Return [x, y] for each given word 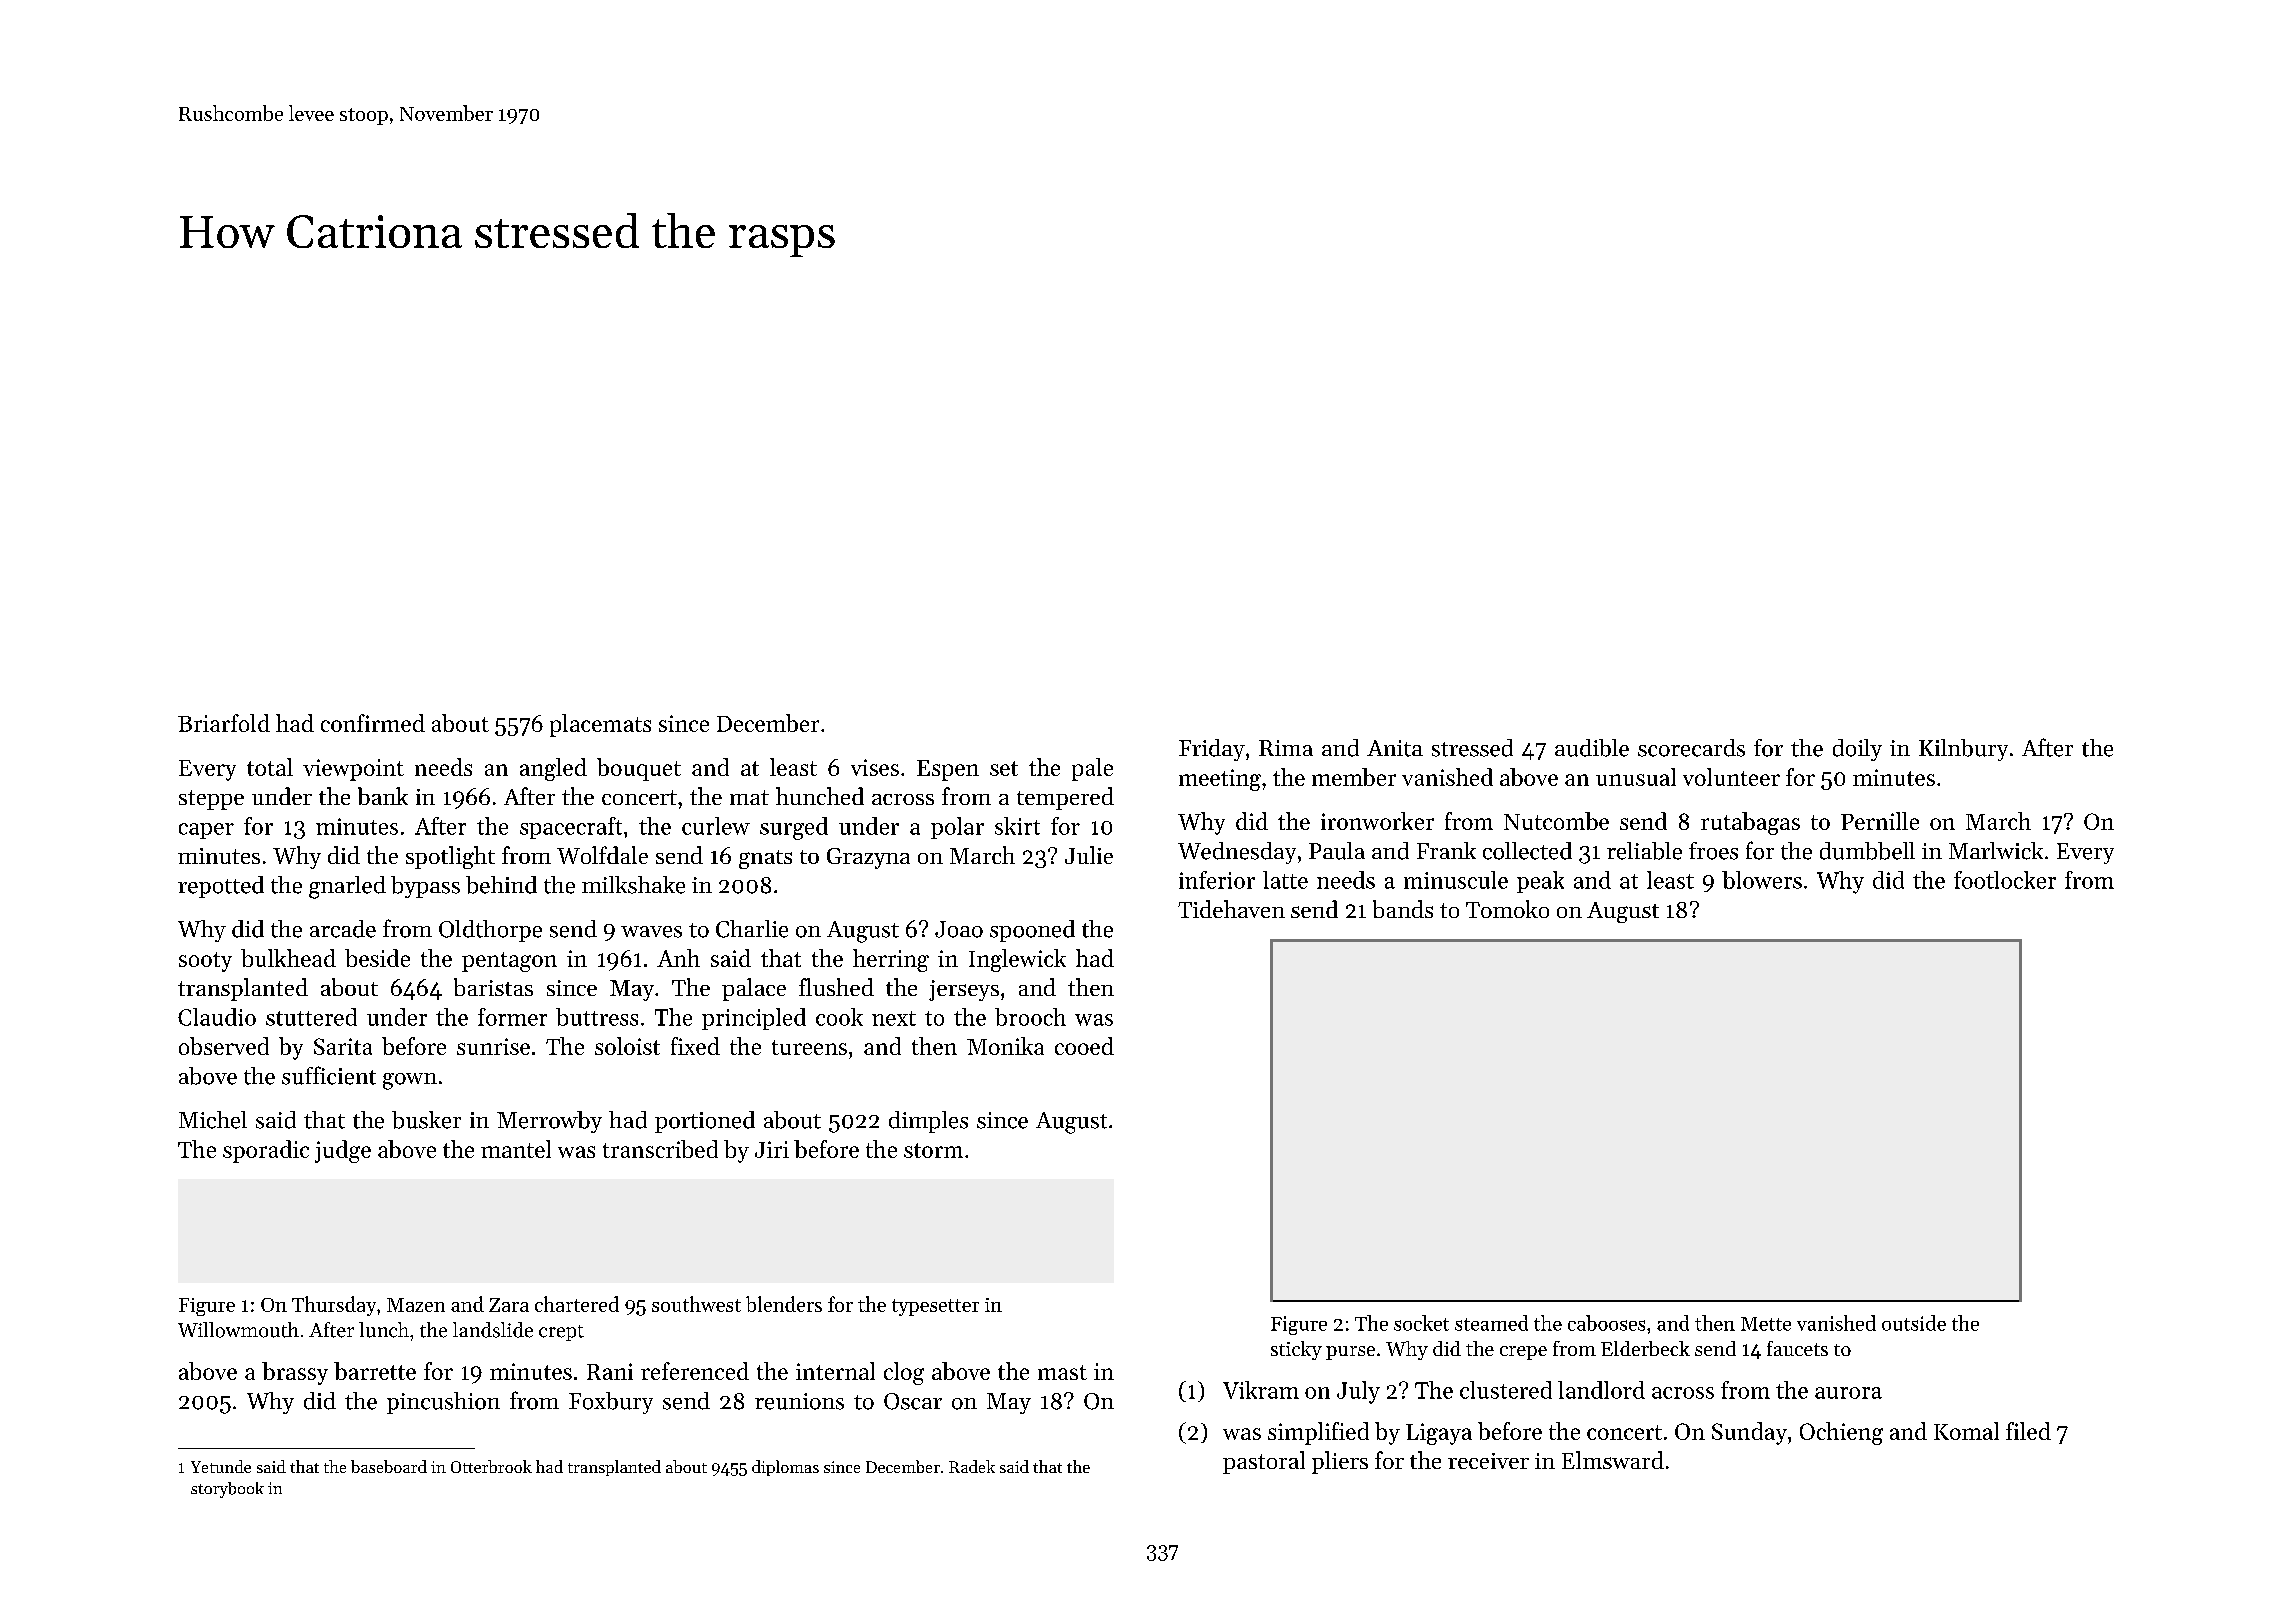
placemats [600, 725]
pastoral [1264, 1462]
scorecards [1691, 748]
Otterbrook [491, 1466]
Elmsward [1613, 1460]
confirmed [373, 723]
